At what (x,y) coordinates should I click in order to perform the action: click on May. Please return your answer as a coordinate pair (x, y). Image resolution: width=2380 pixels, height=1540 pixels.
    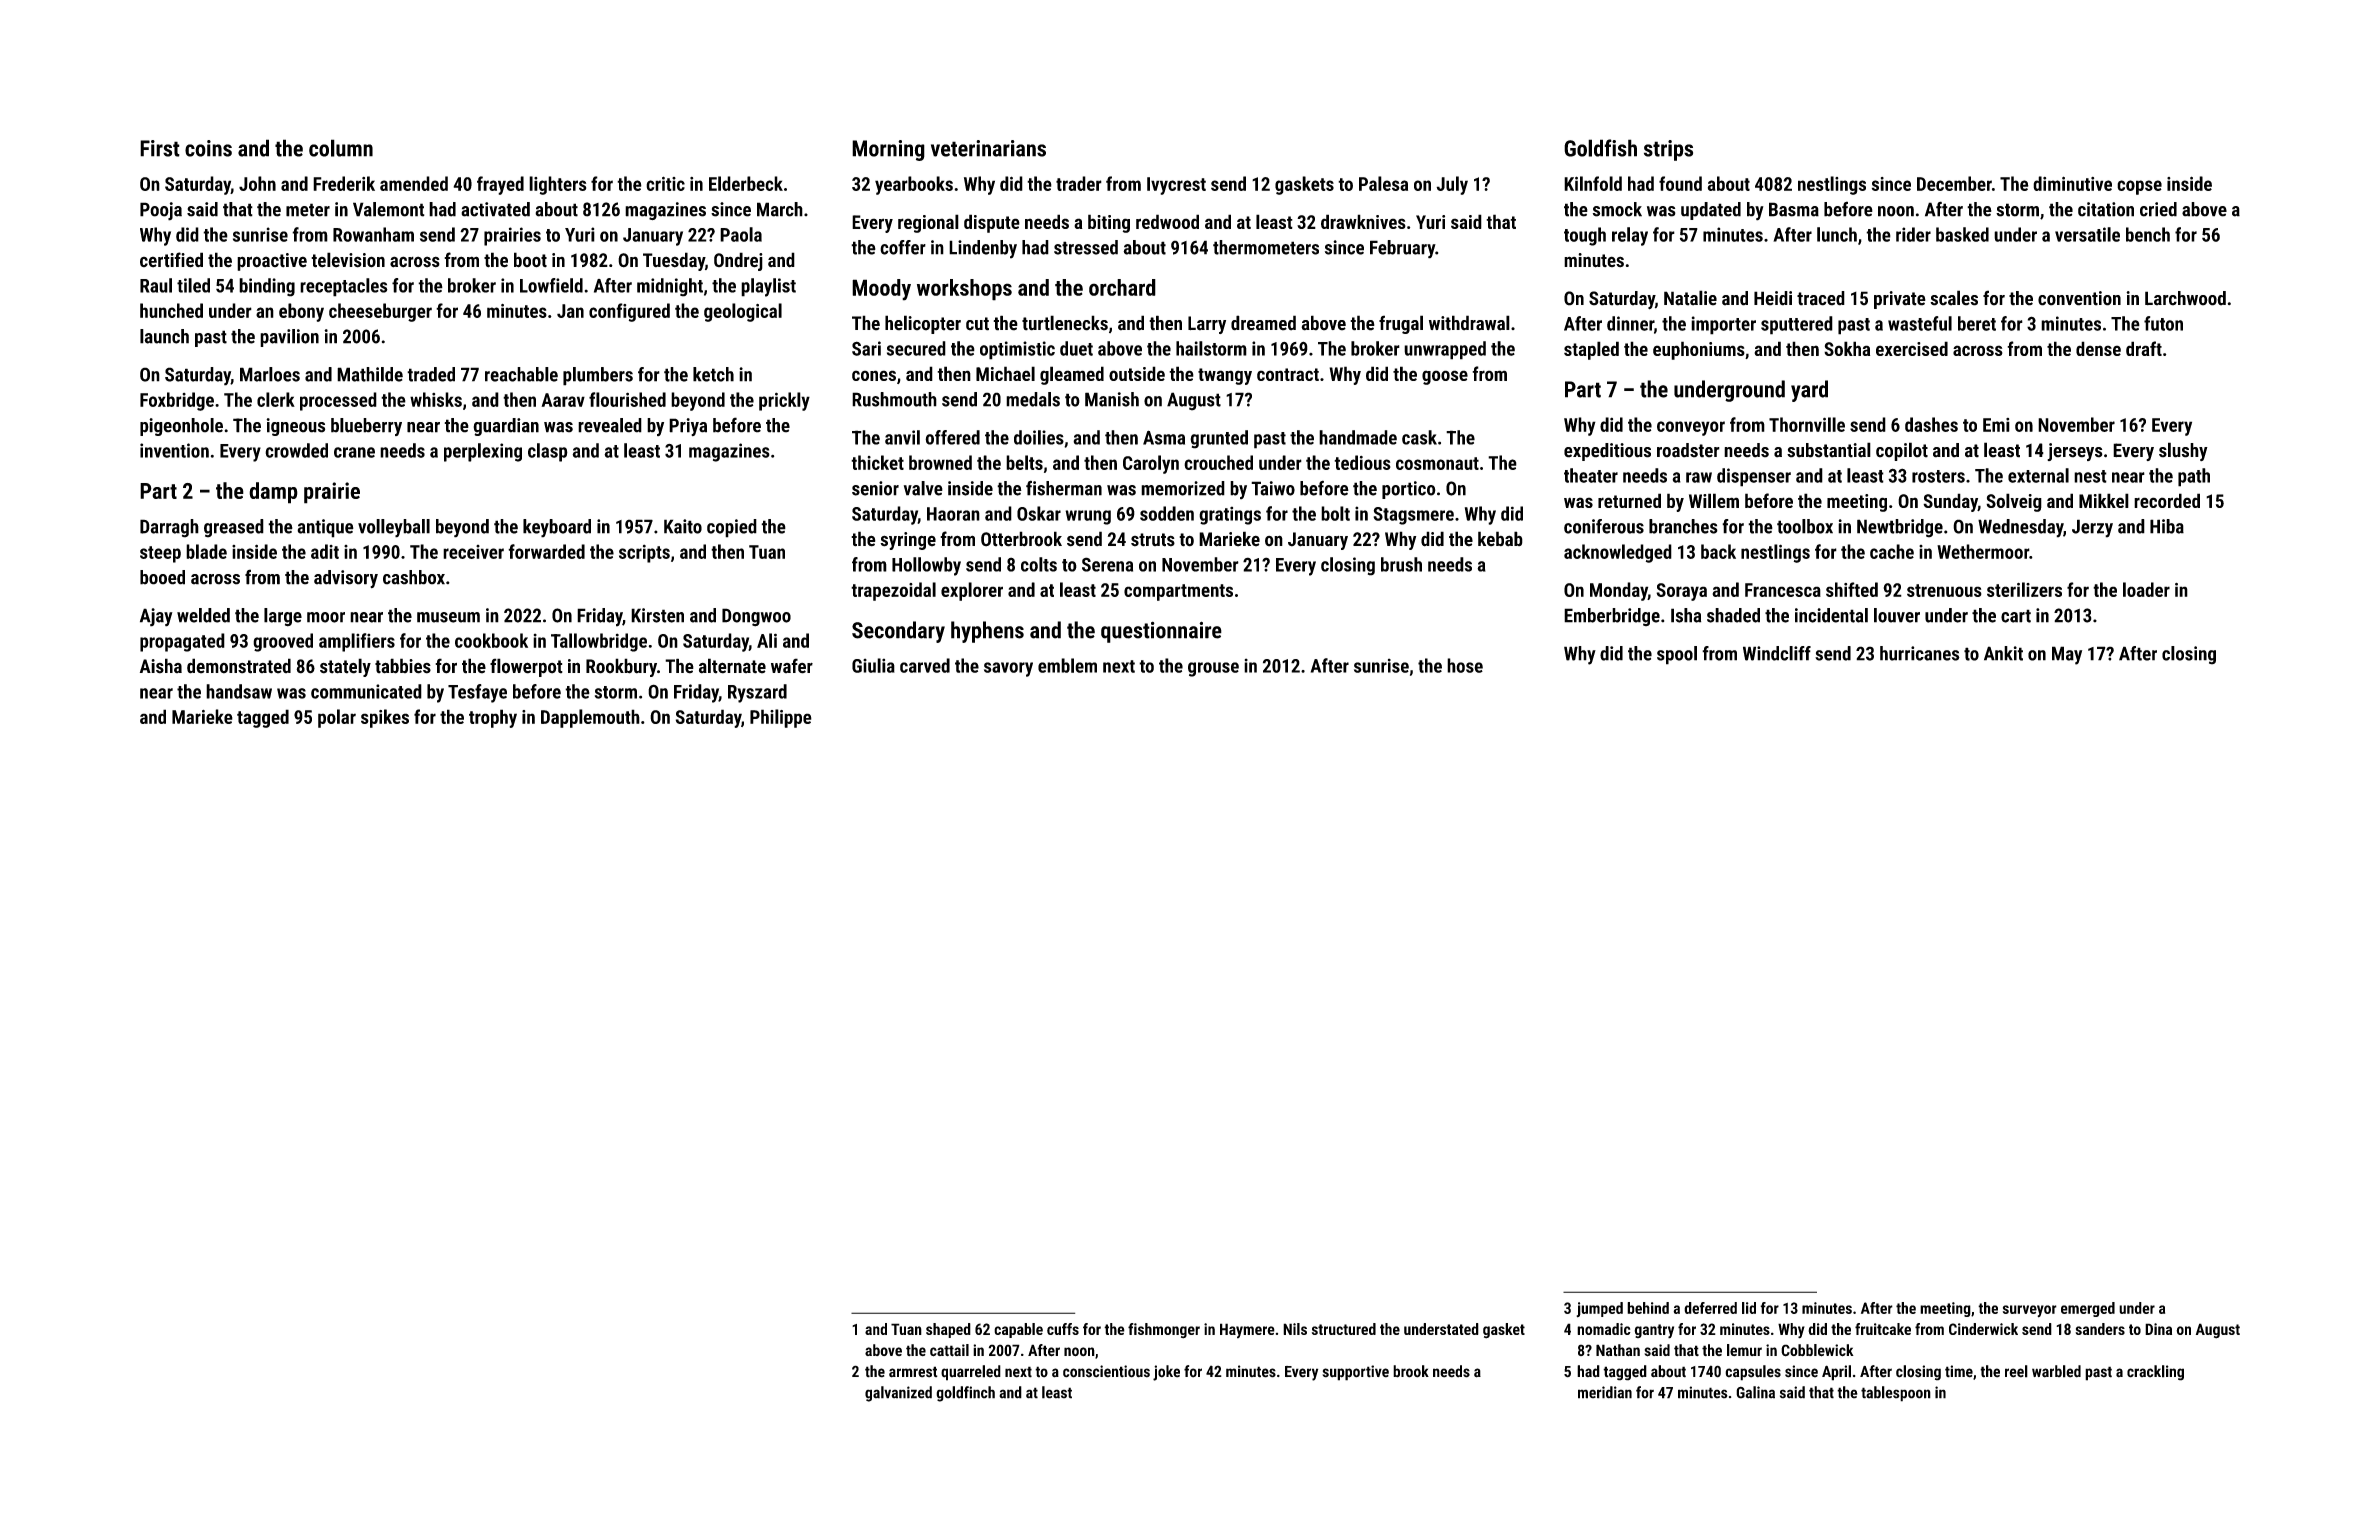
    Looking at the image, I should click on (2067, 655).
